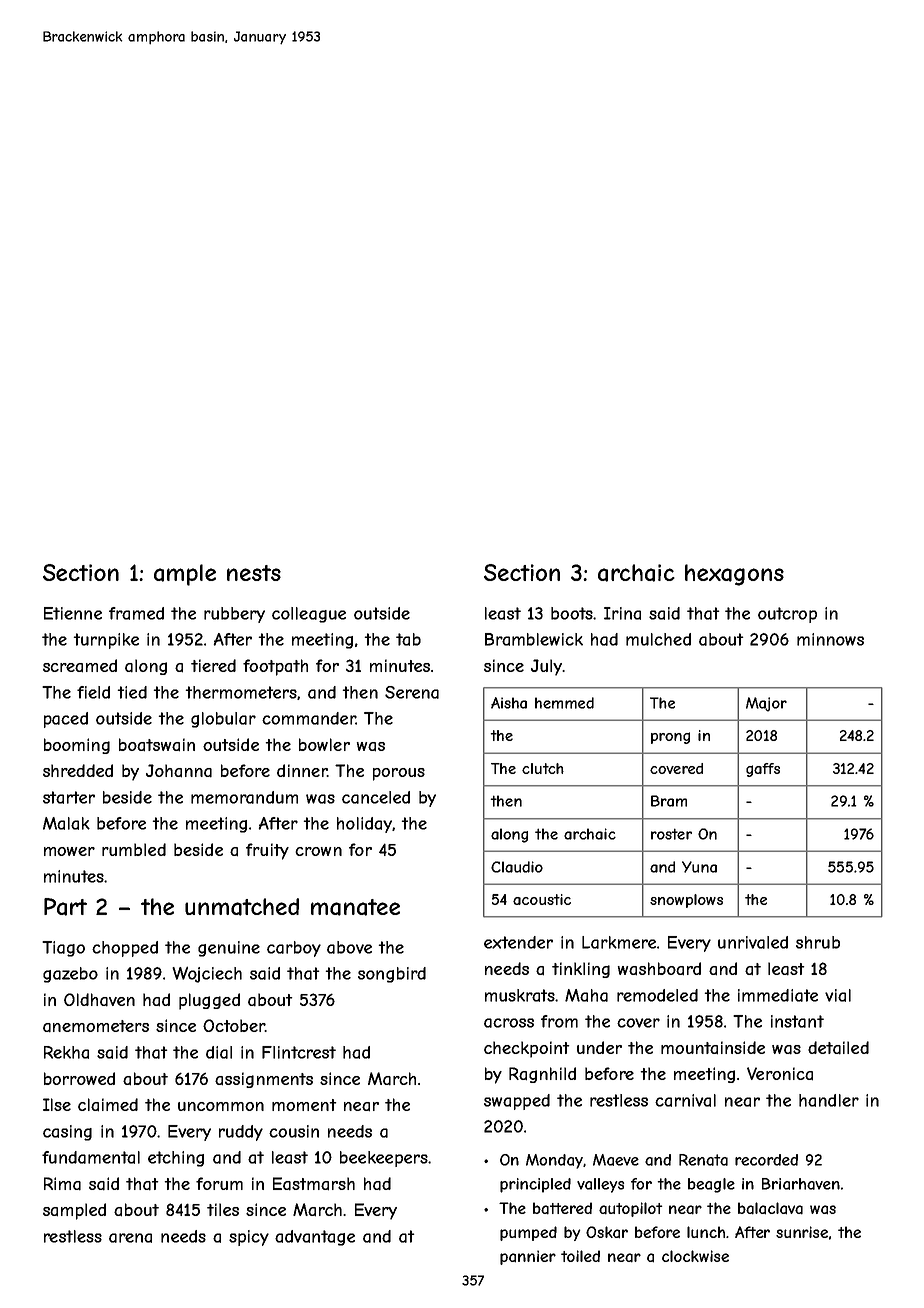  Describe the element at coordinates (254, 573) in the screenshot. I see `nests` at that location.
